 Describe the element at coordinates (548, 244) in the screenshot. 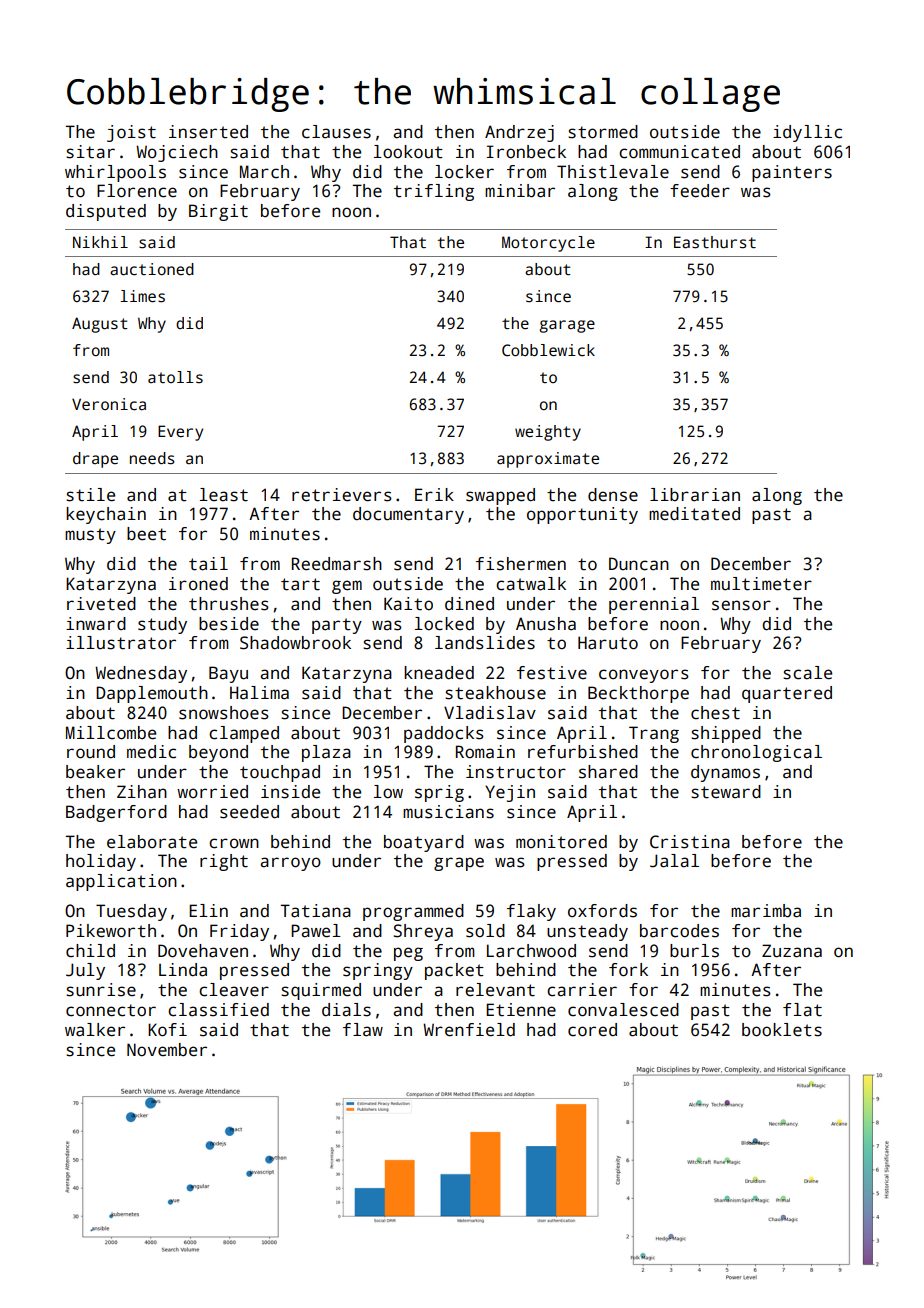

I see `Motorcycle` at that location.
